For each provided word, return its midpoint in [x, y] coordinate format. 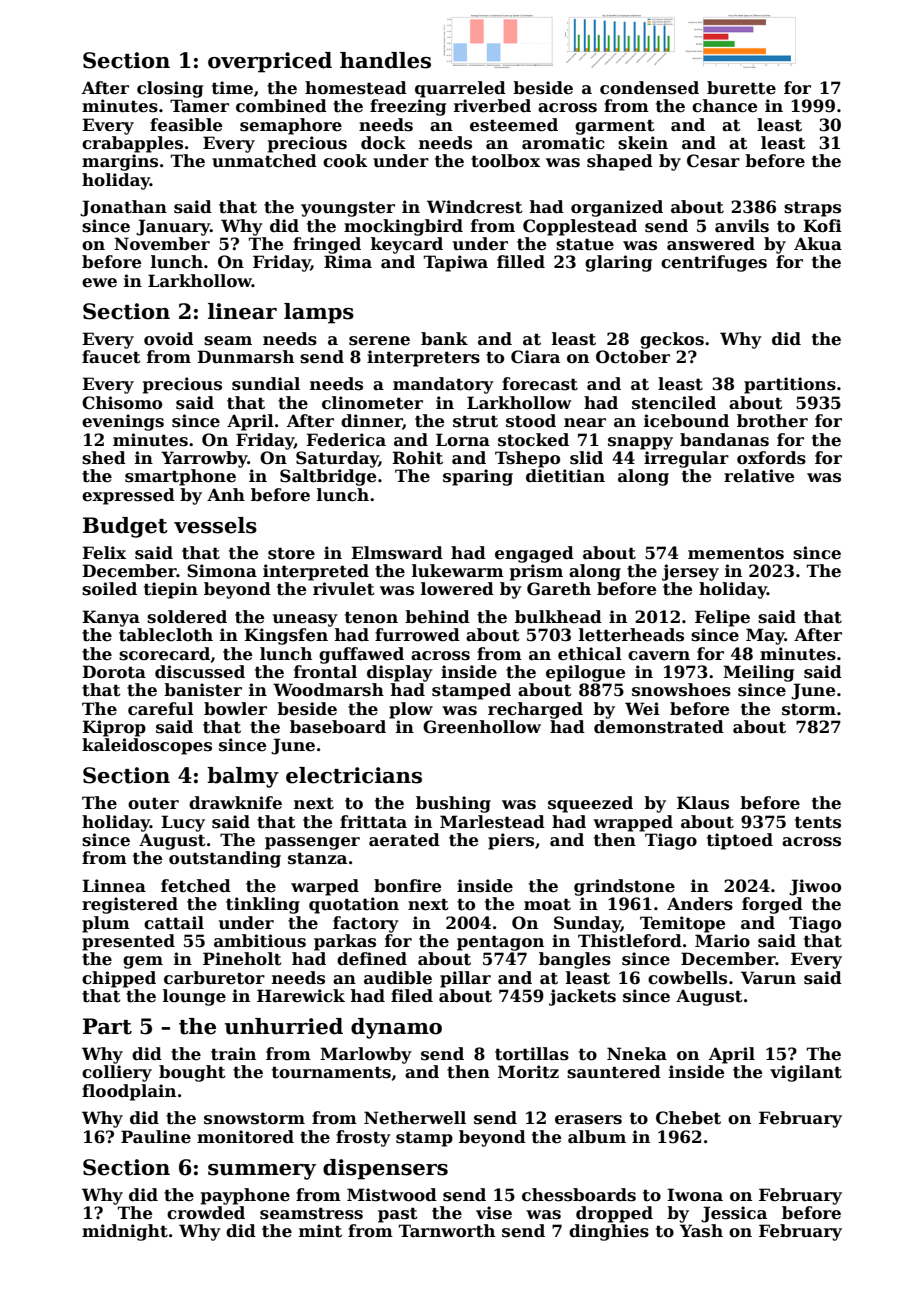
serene [379, 341]
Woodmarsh [328, 690]
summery [262, 1172]
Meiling [758, 673]
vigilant [806, 1073]
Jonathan [123, 208]
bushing [453, 804]
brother [772, 421]
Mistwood [392, 1195]
